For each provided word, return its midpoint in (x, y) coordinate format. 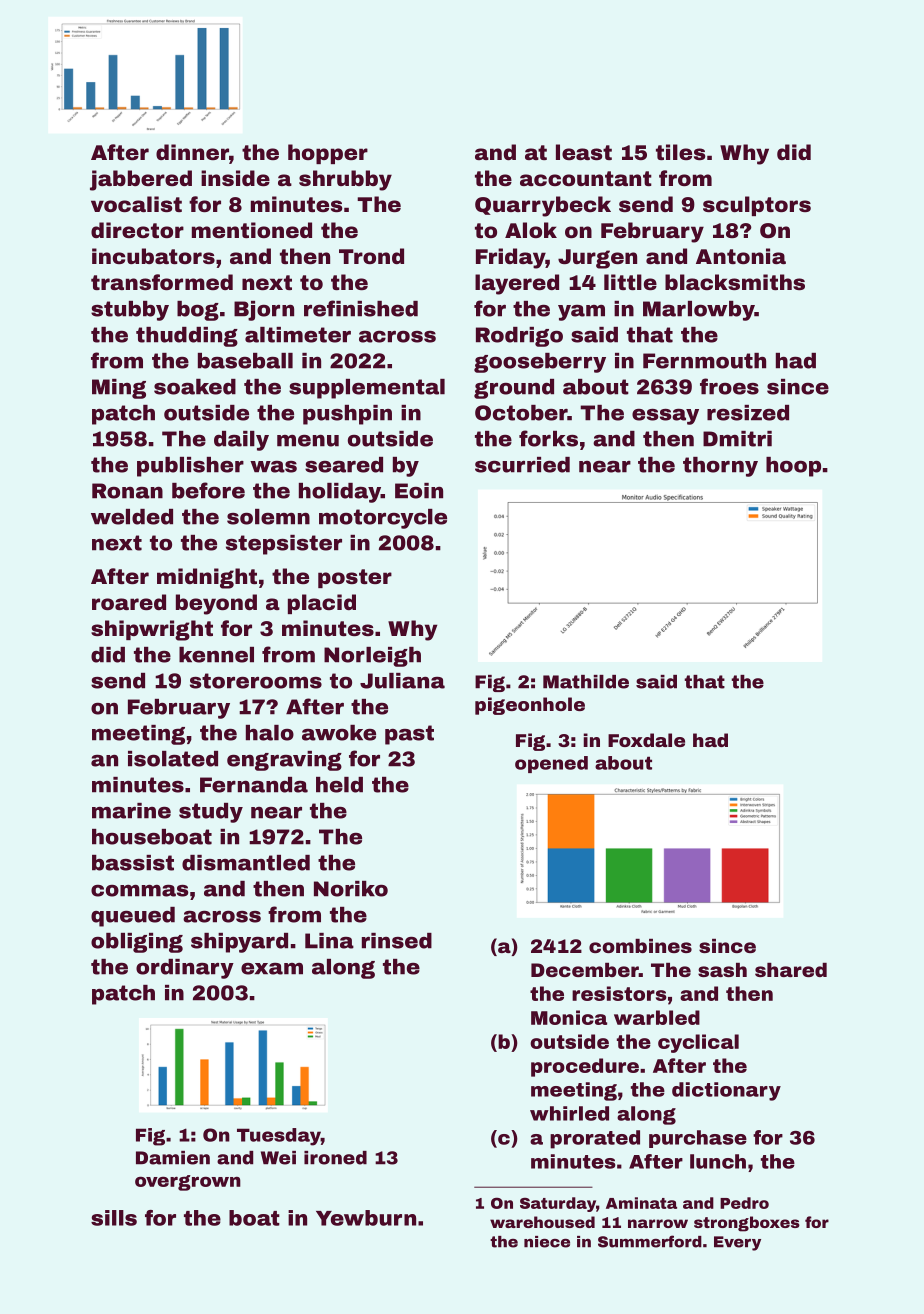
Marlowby (699, 311)
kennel (216, 655)
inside (235, 178)
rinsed (397, 941)
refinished (361, 308)
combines (640, 946)
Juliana (402, 681)
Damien (173, 1158)
